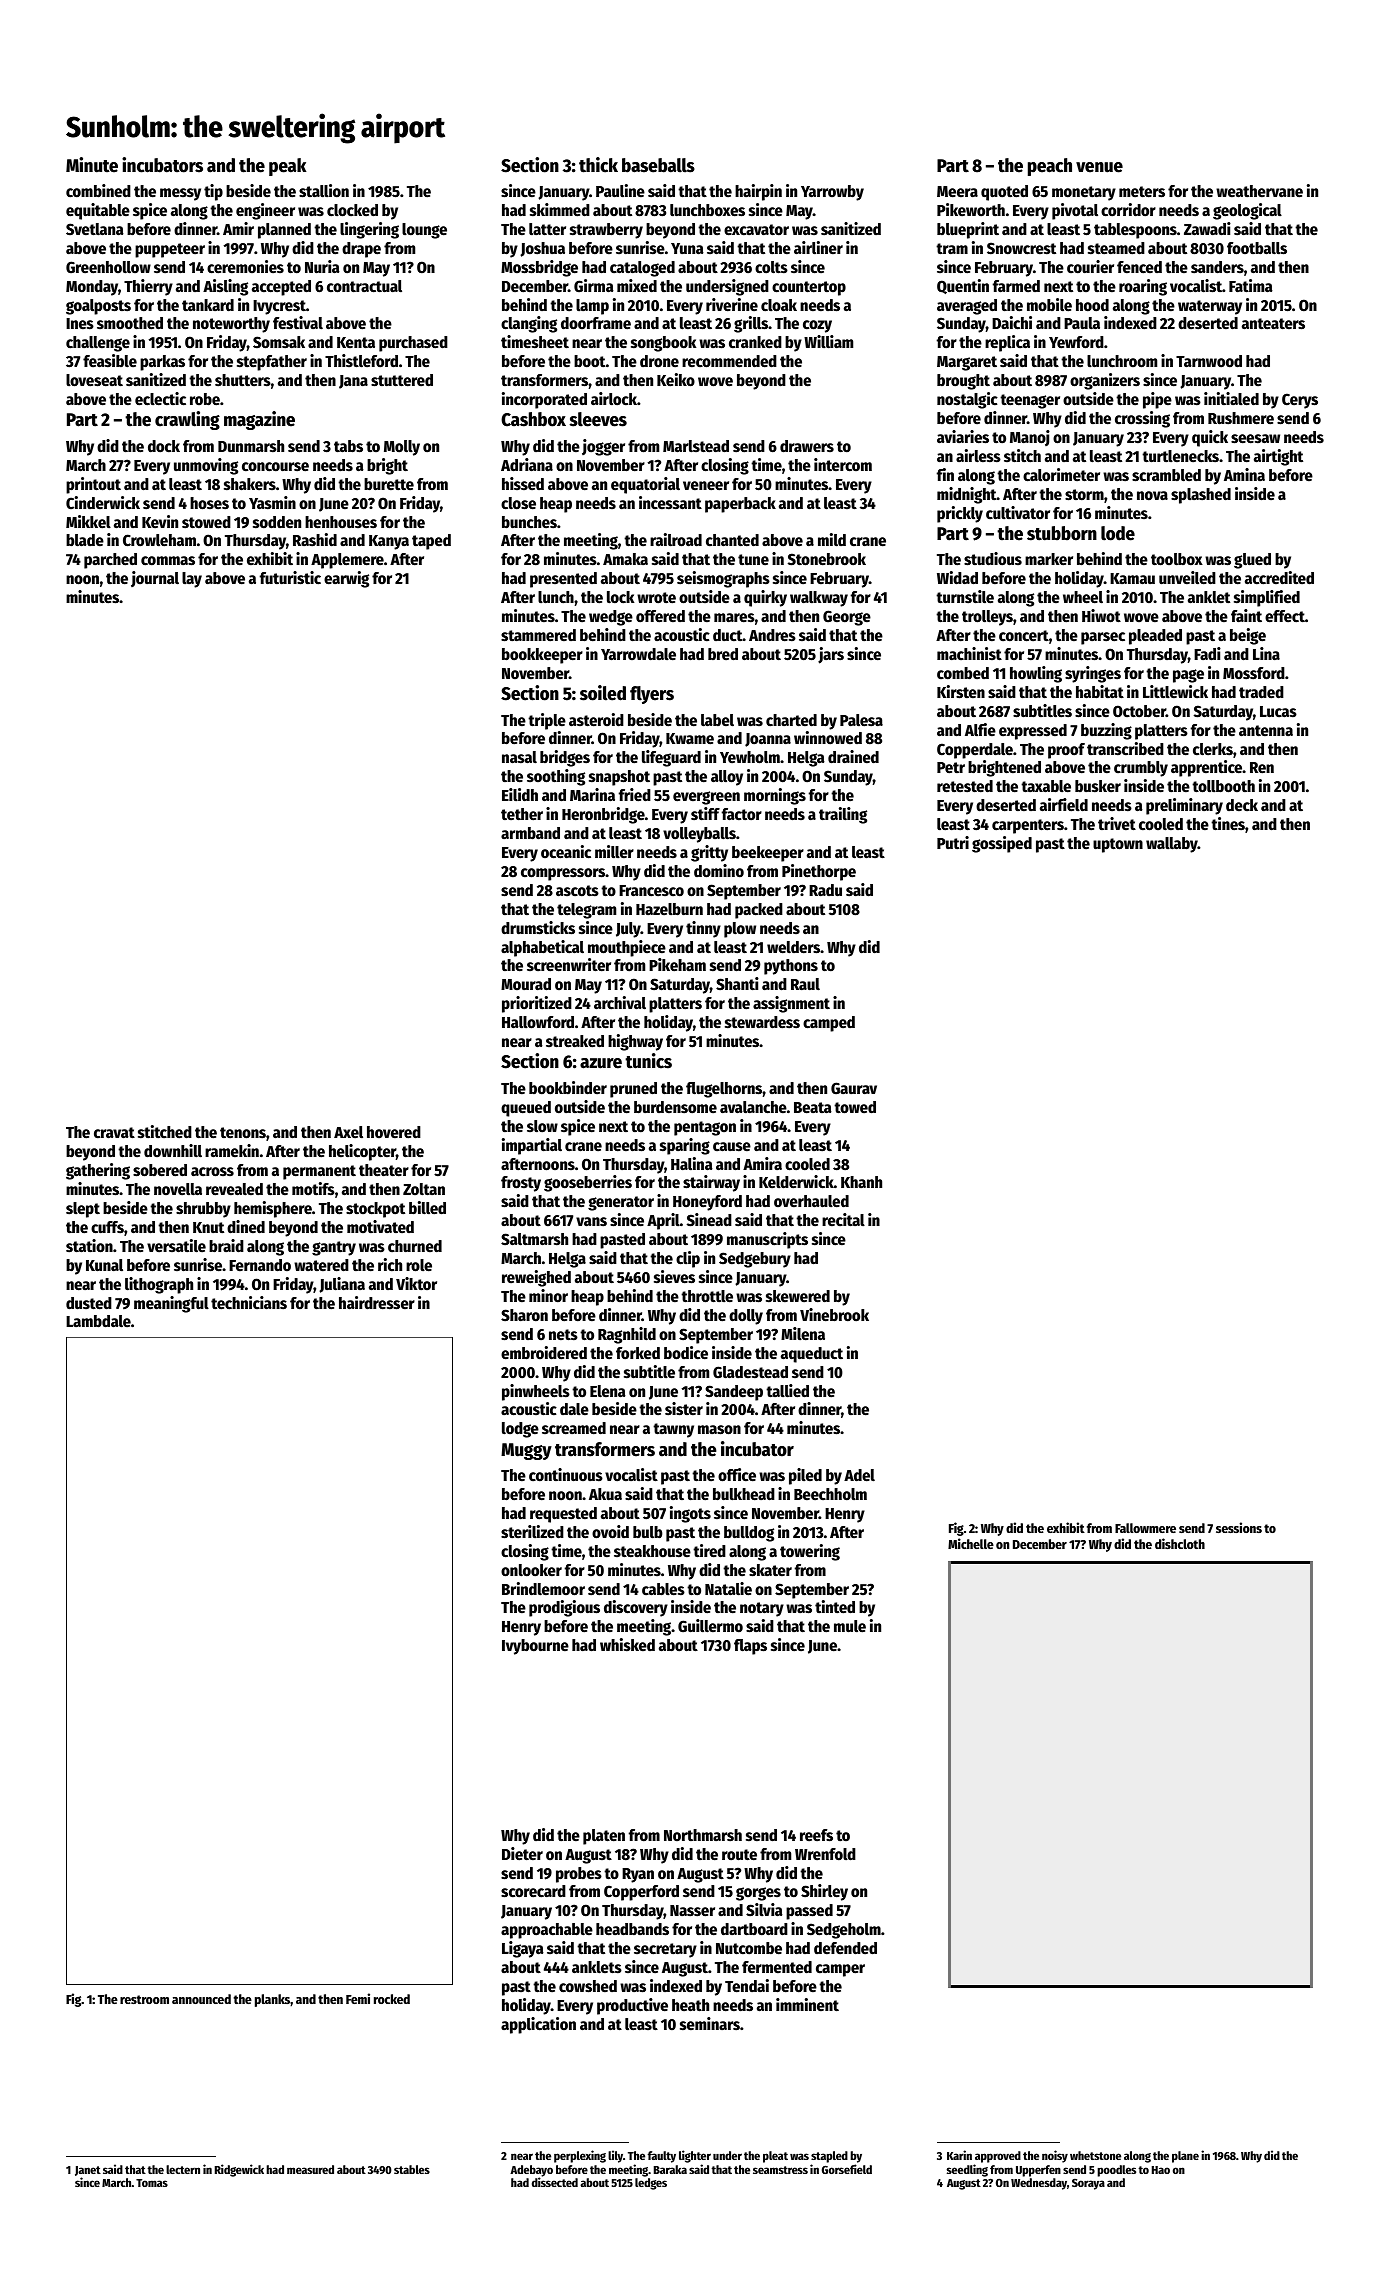 Image resolution: width=1390 pixels, height=2289 pixels. Describe the element at coordinates (1247, 211) in the screenshot. I see `geological` at that location.
